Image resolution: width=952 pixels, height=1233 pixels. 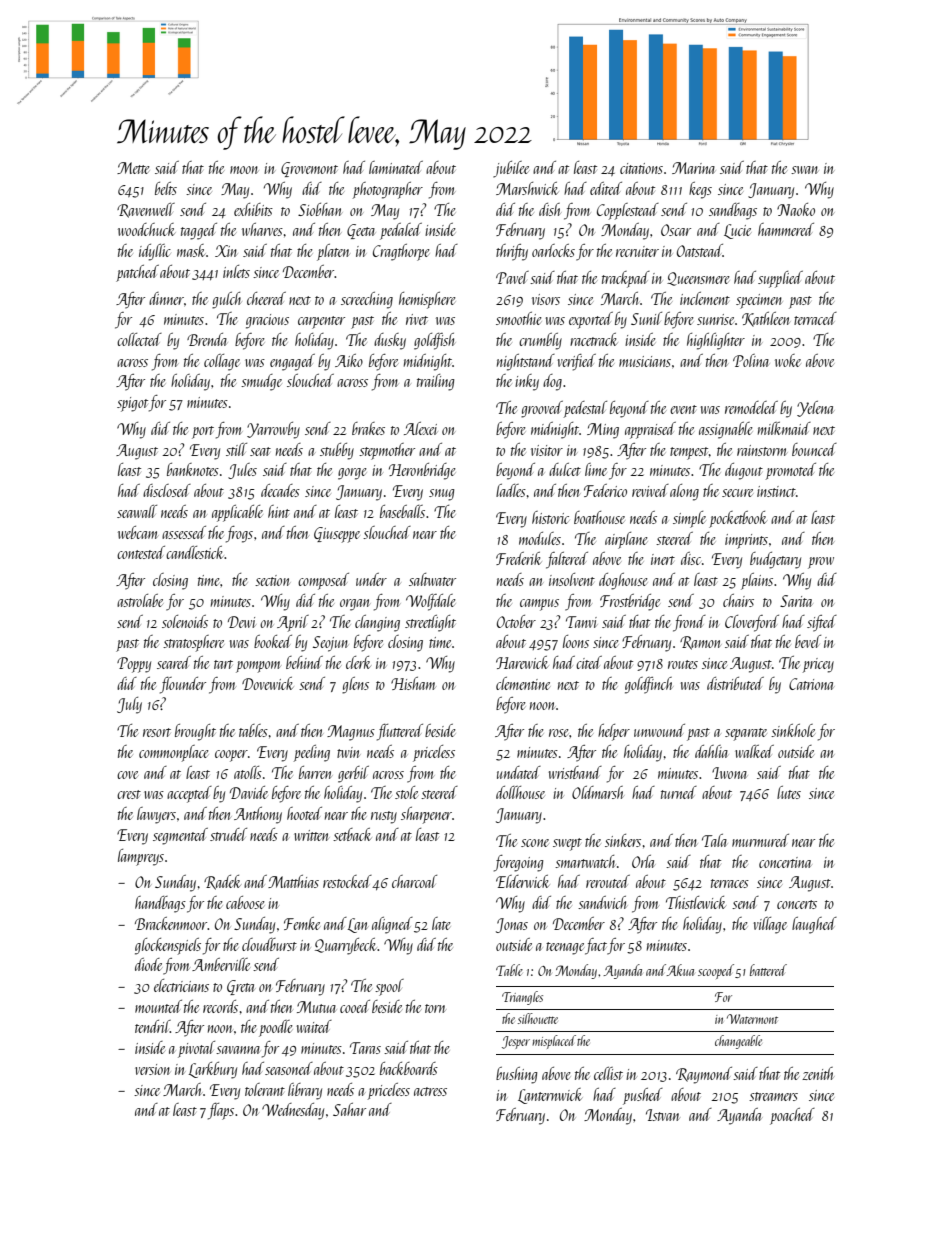 What do you see at coordinates (598, 792) in the image?
I see `Oldmarsh` at bounding box center [598, 792].
